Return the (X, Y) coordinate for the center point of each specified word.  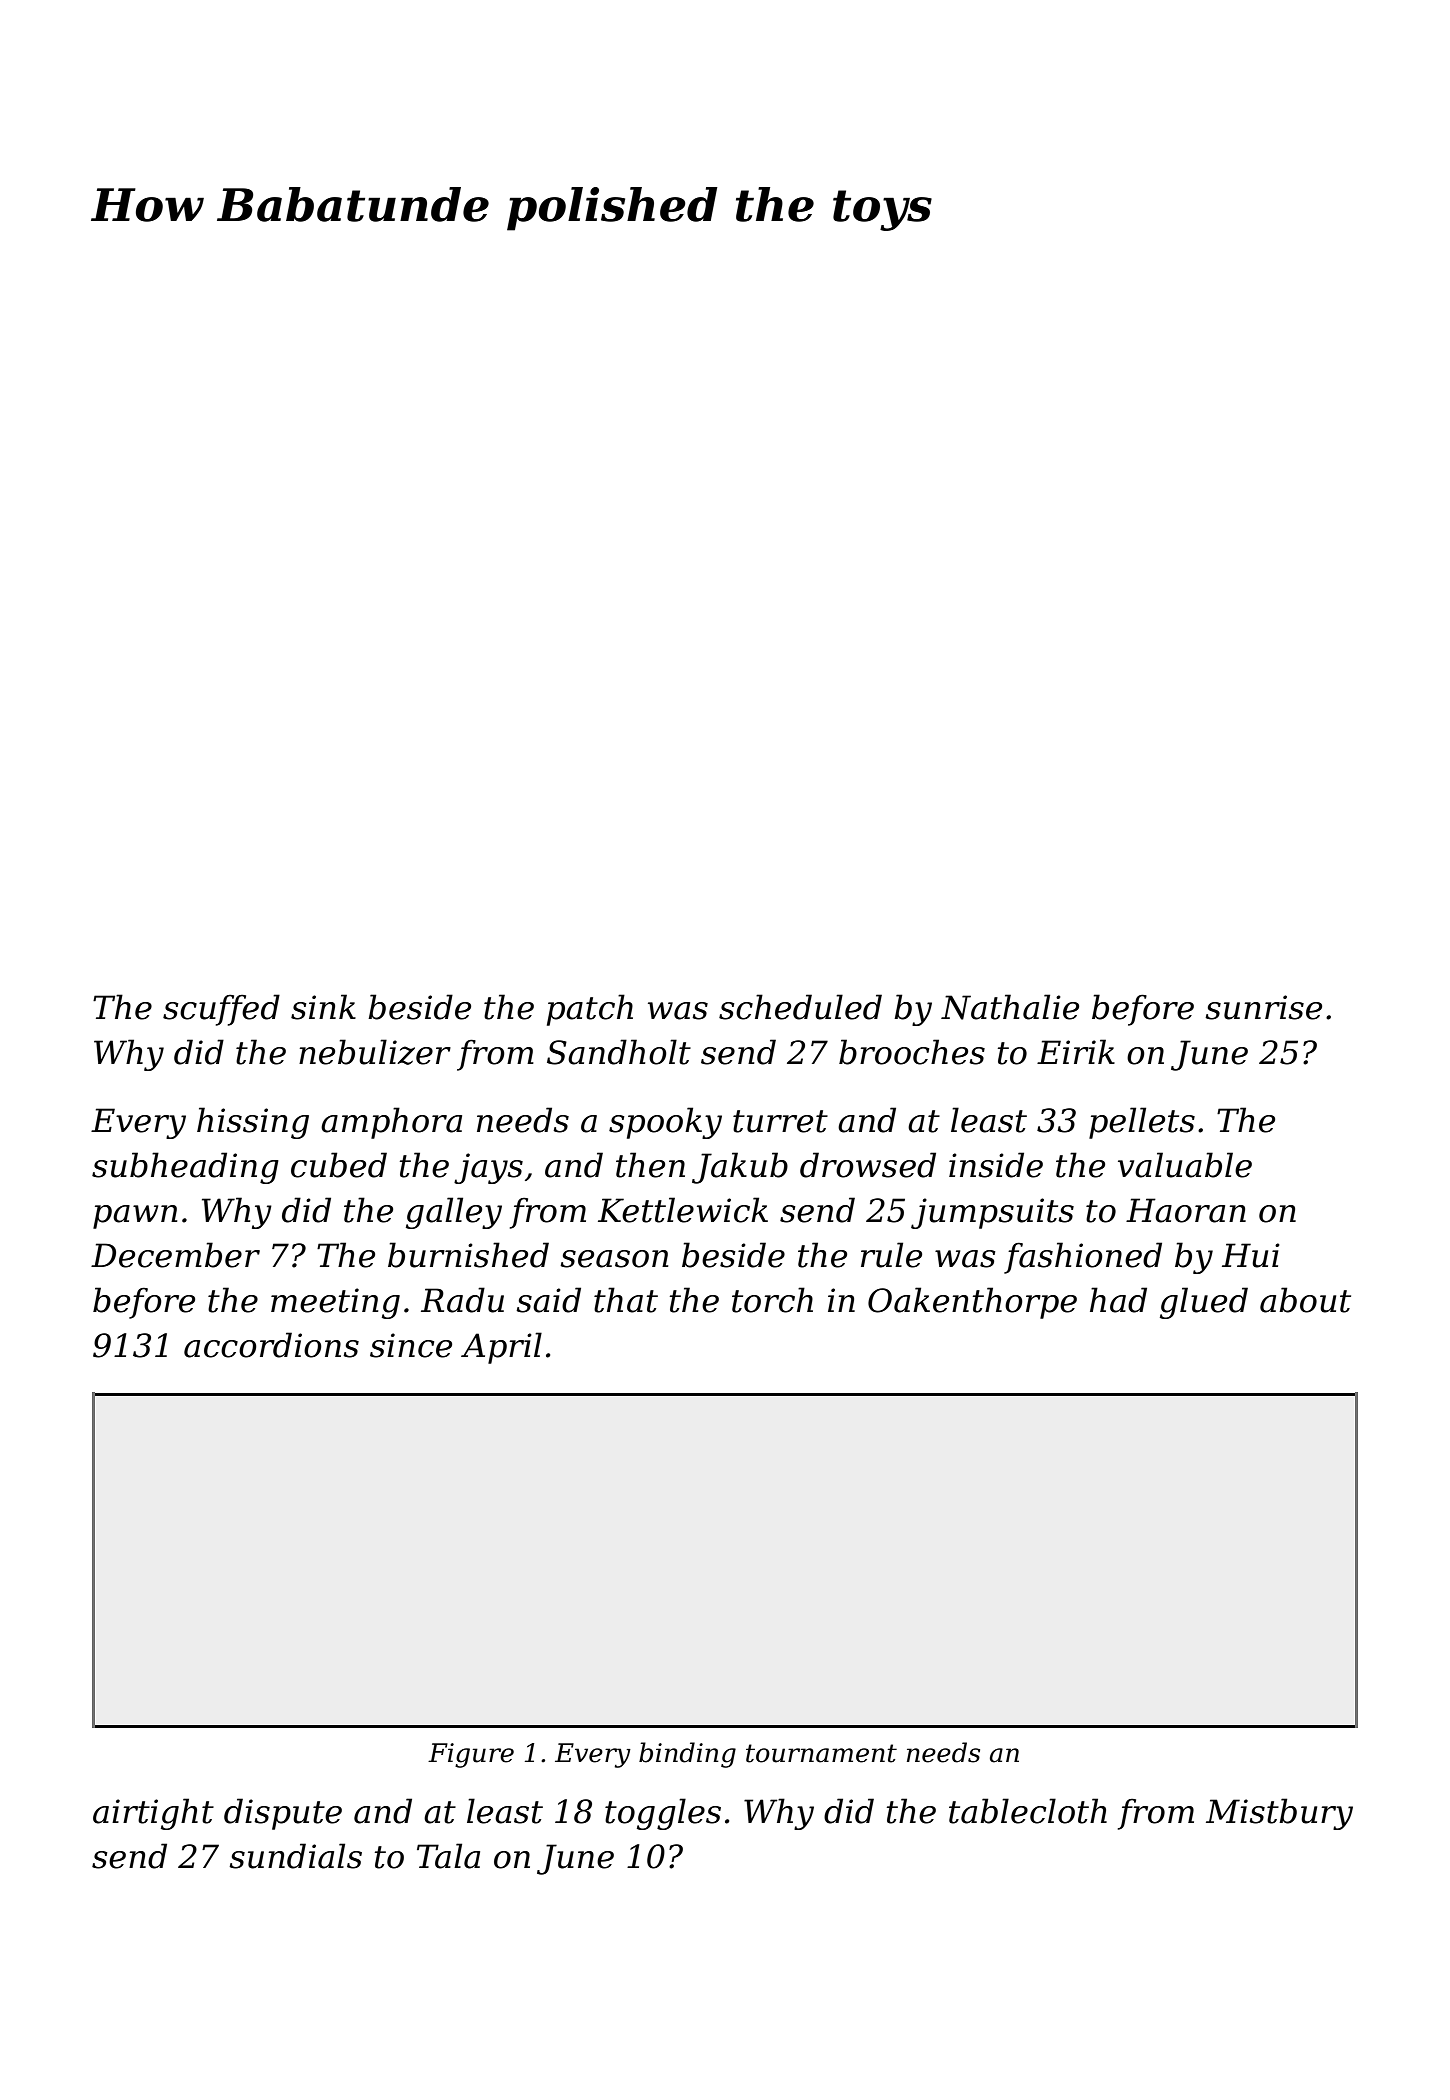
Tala (448, 1856)
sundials (295, 1856)
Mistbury (1279, 1814)
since (411, 1345)
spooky (665, 1123)
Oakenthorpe (972, 1303)
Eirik (1076, 1051)
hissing (253, 1123)
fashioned (1083, 1258)
